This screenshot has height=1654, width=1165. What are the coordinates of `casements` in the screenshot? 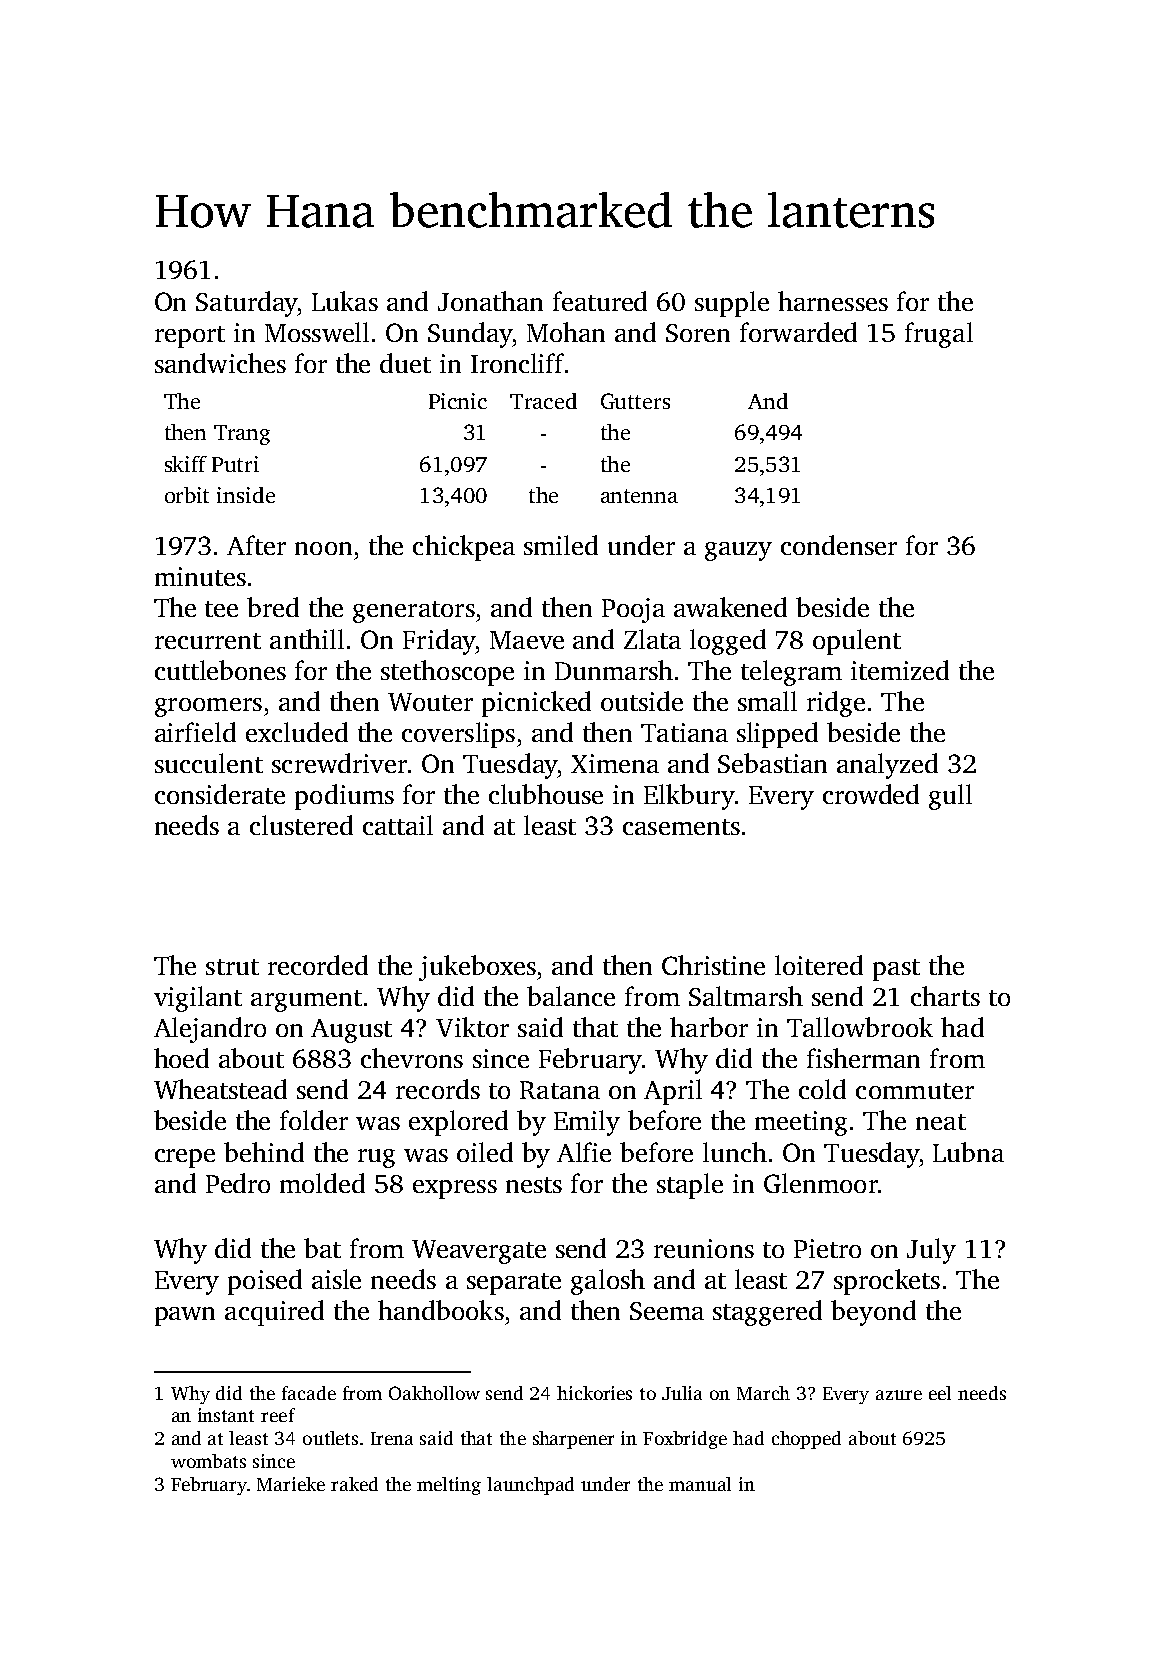 It's located at (681, 827).
